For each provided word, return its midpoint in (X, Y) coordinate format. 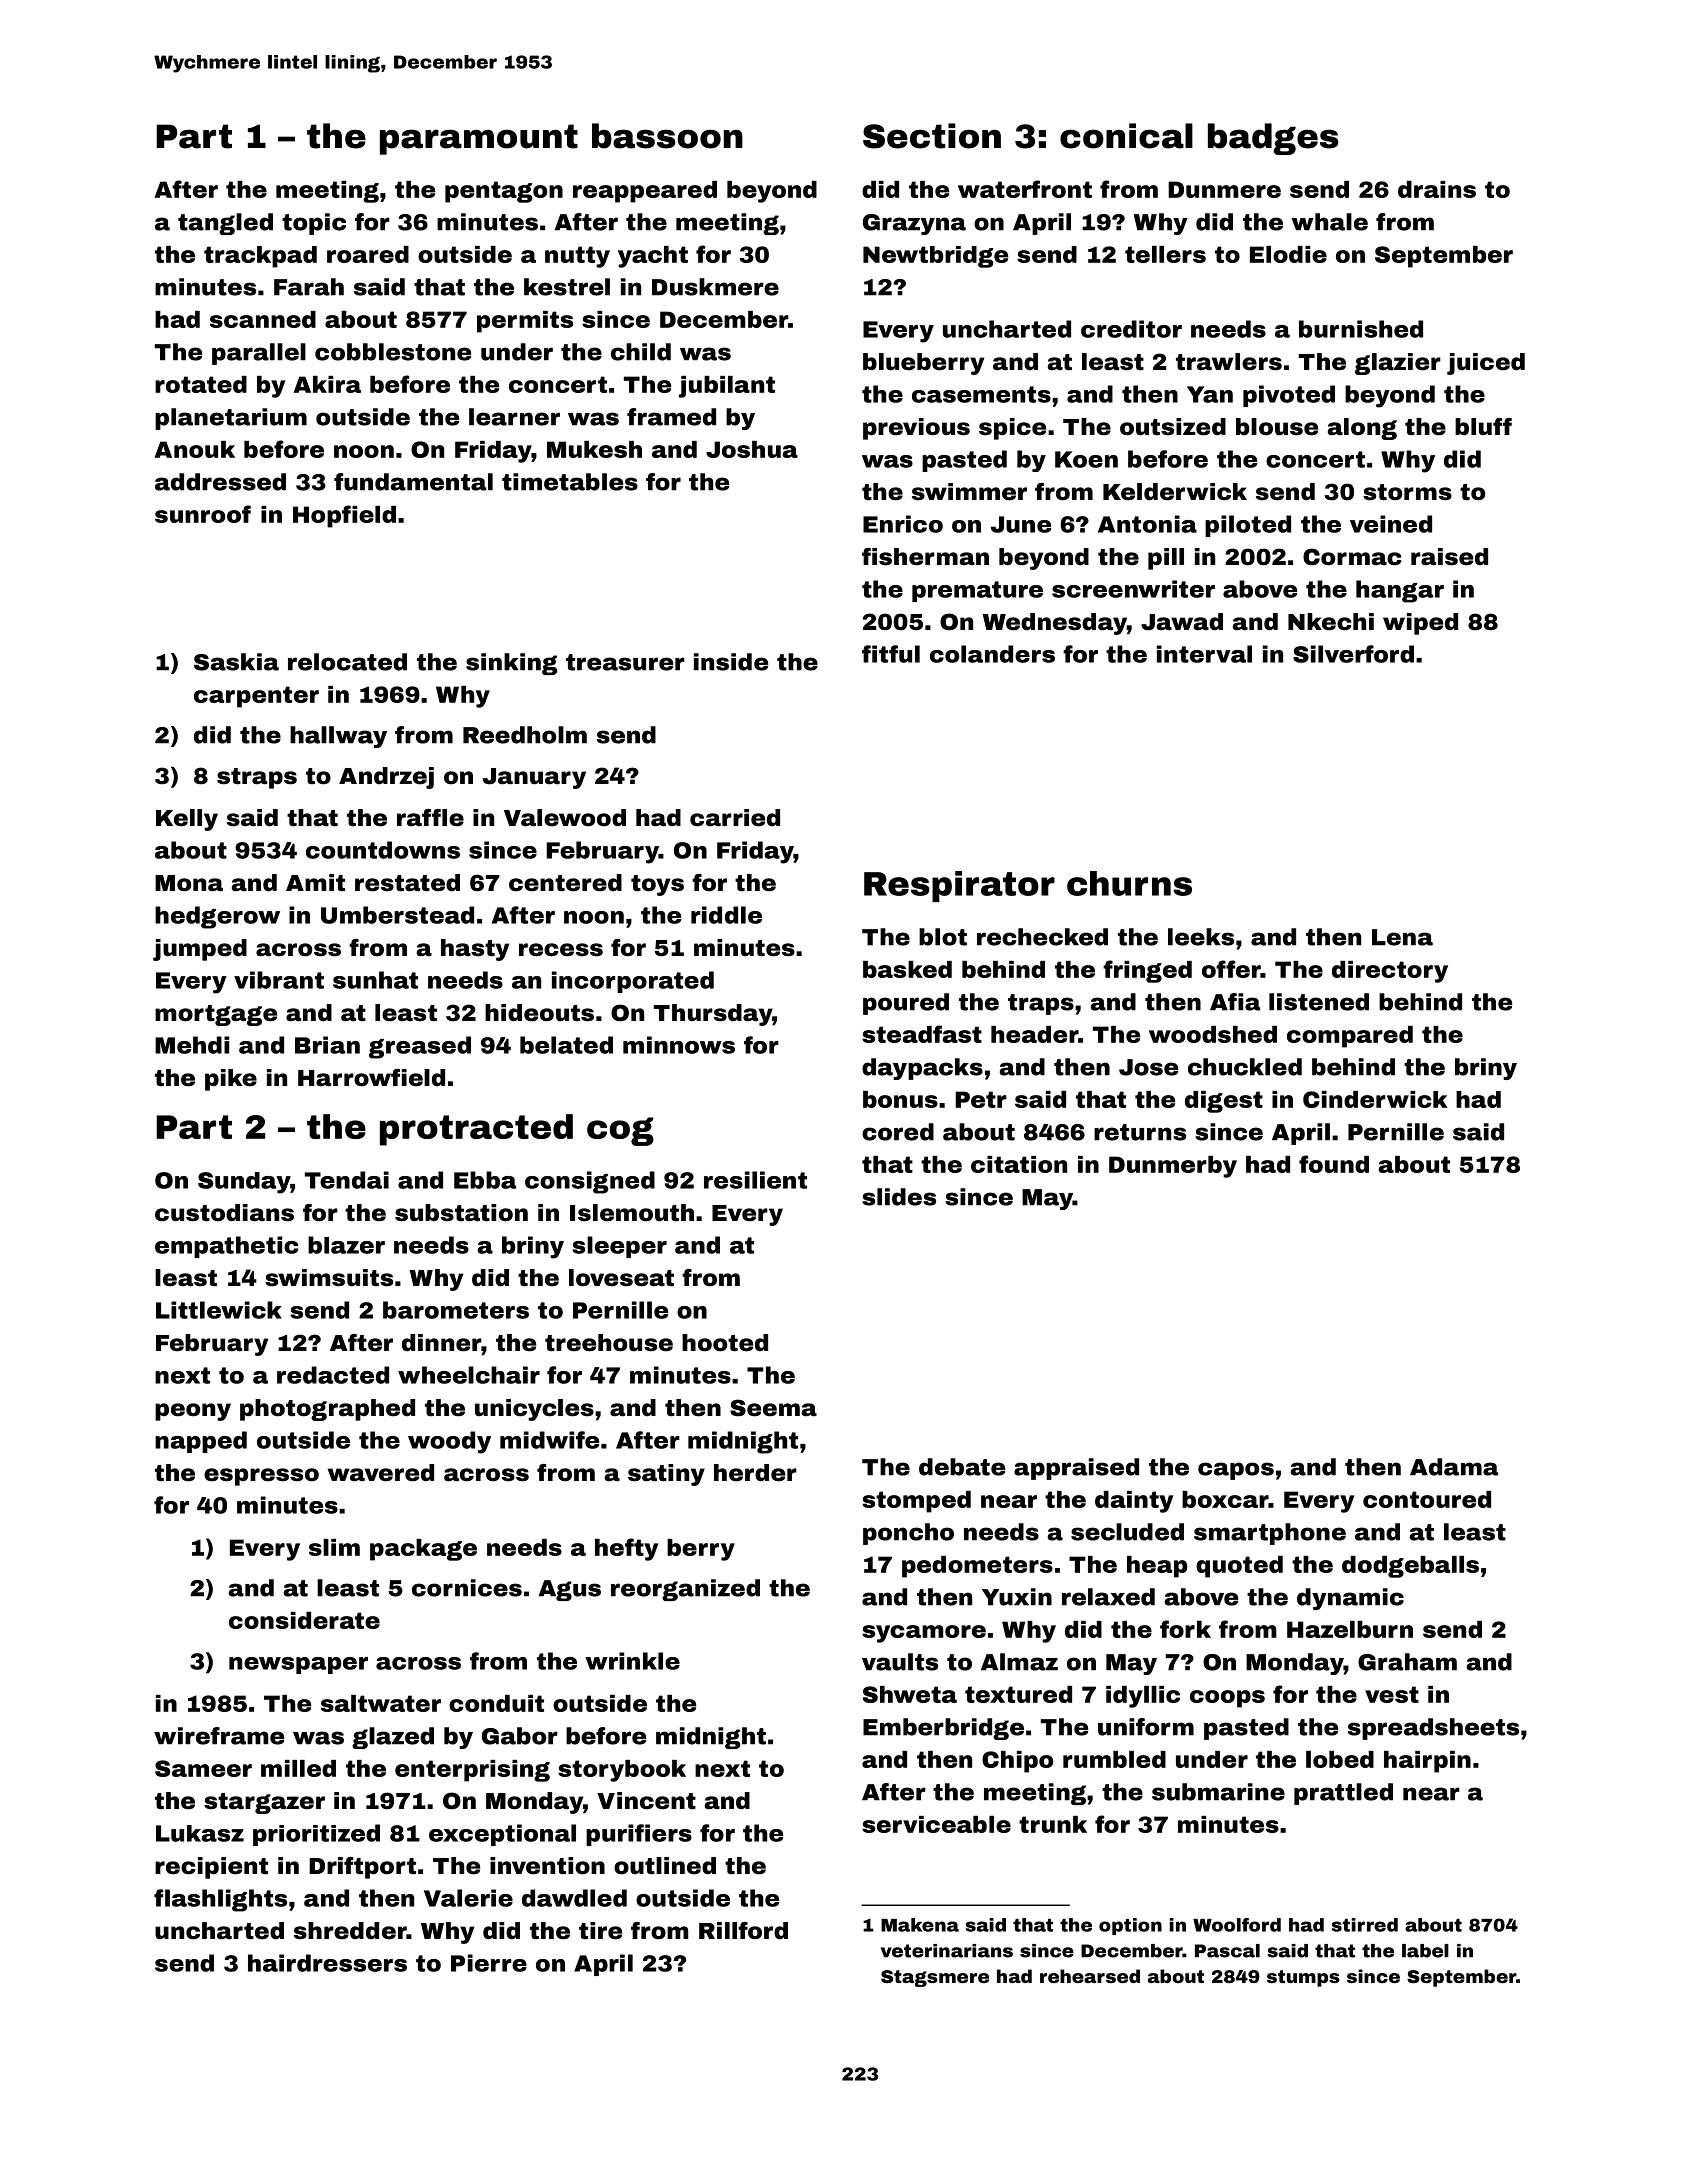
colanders (992, 654)
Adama (1454, 1467)
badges (1273, 139)
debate (962, 1467)
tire (600, 1931)
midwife (549, 1440)
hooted (725, 1343)
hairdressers (327, 1963)
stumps (1303, 1978)
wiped (1420, 624)
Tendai (347, 1180)
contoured (1427, 1499)
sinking (511, 664)
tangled (225, 224)
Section (932, 136)
